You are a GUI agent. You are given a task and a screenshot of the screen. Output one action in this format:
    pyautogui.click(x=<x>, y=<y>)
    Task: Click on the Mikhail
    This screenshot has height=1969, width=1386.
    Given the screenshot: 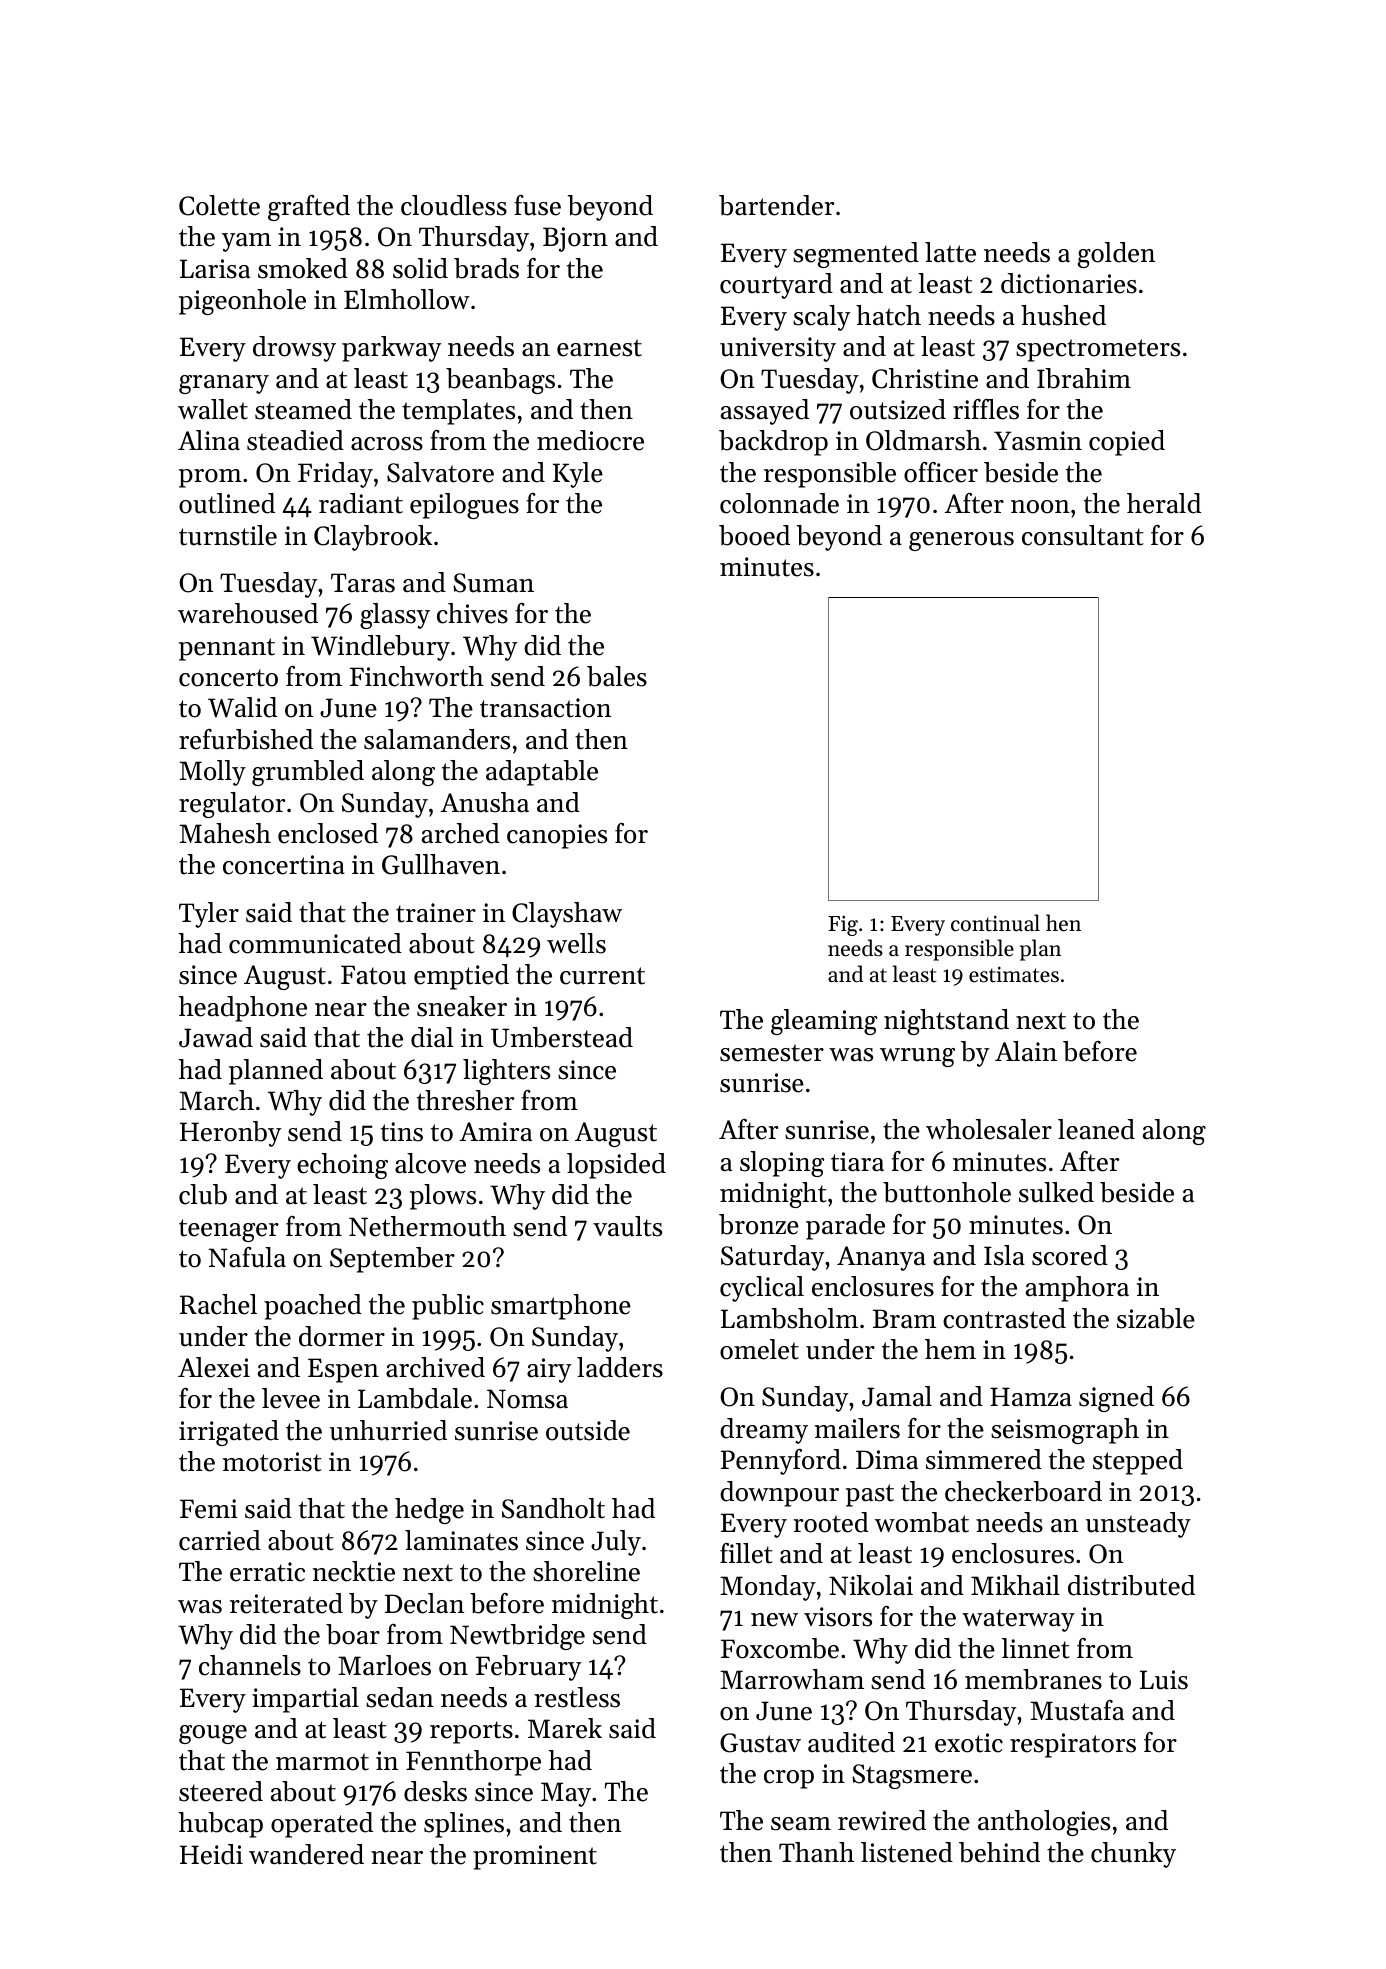 What is the action you would take?
    pyautogui.click(x=1015, y=1585)
